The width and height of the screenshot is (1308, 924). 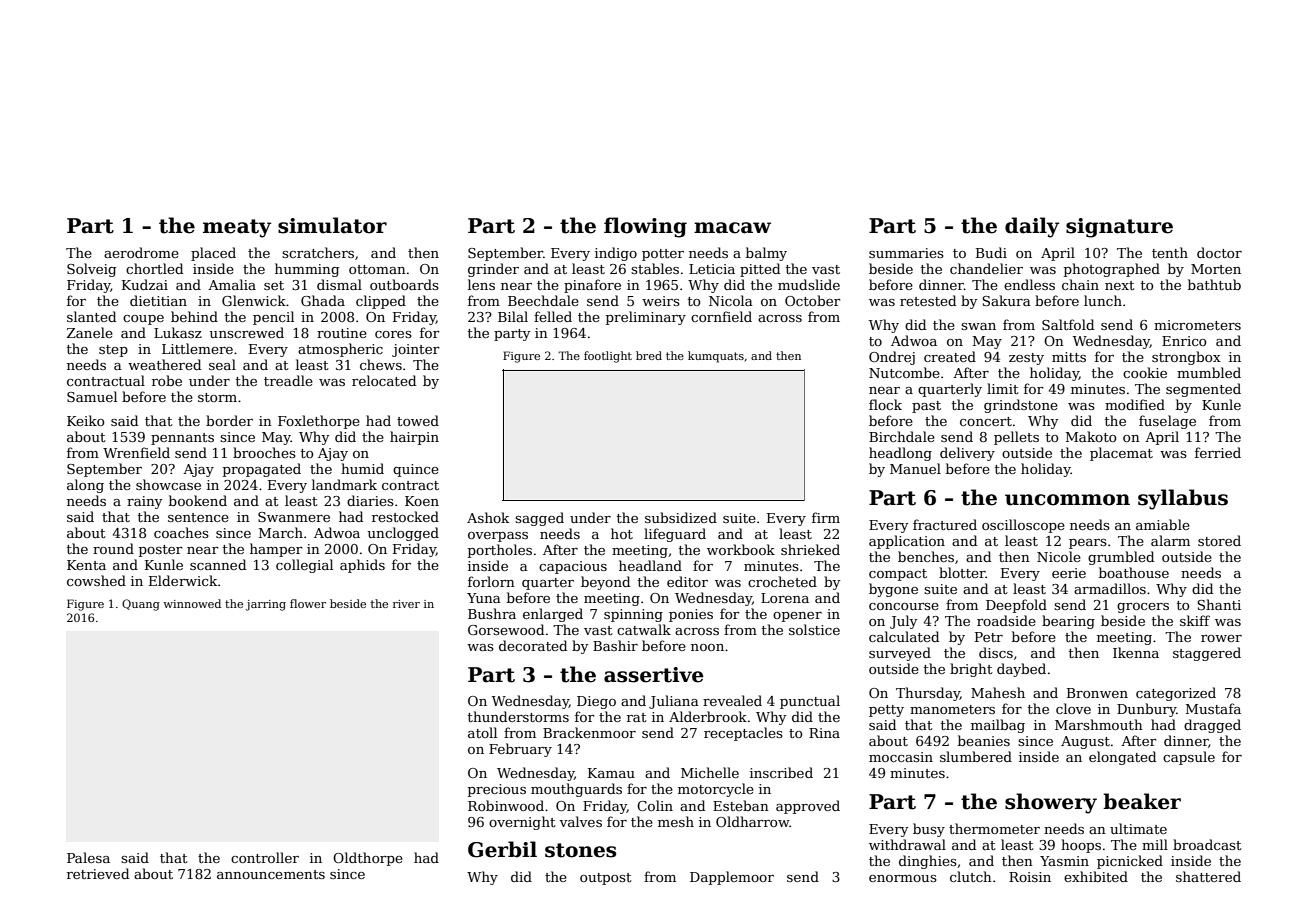 What do you see at coordinates (1006, 620) in the screenshot?
I see `roadside` at bounding box center [1006, 620].
